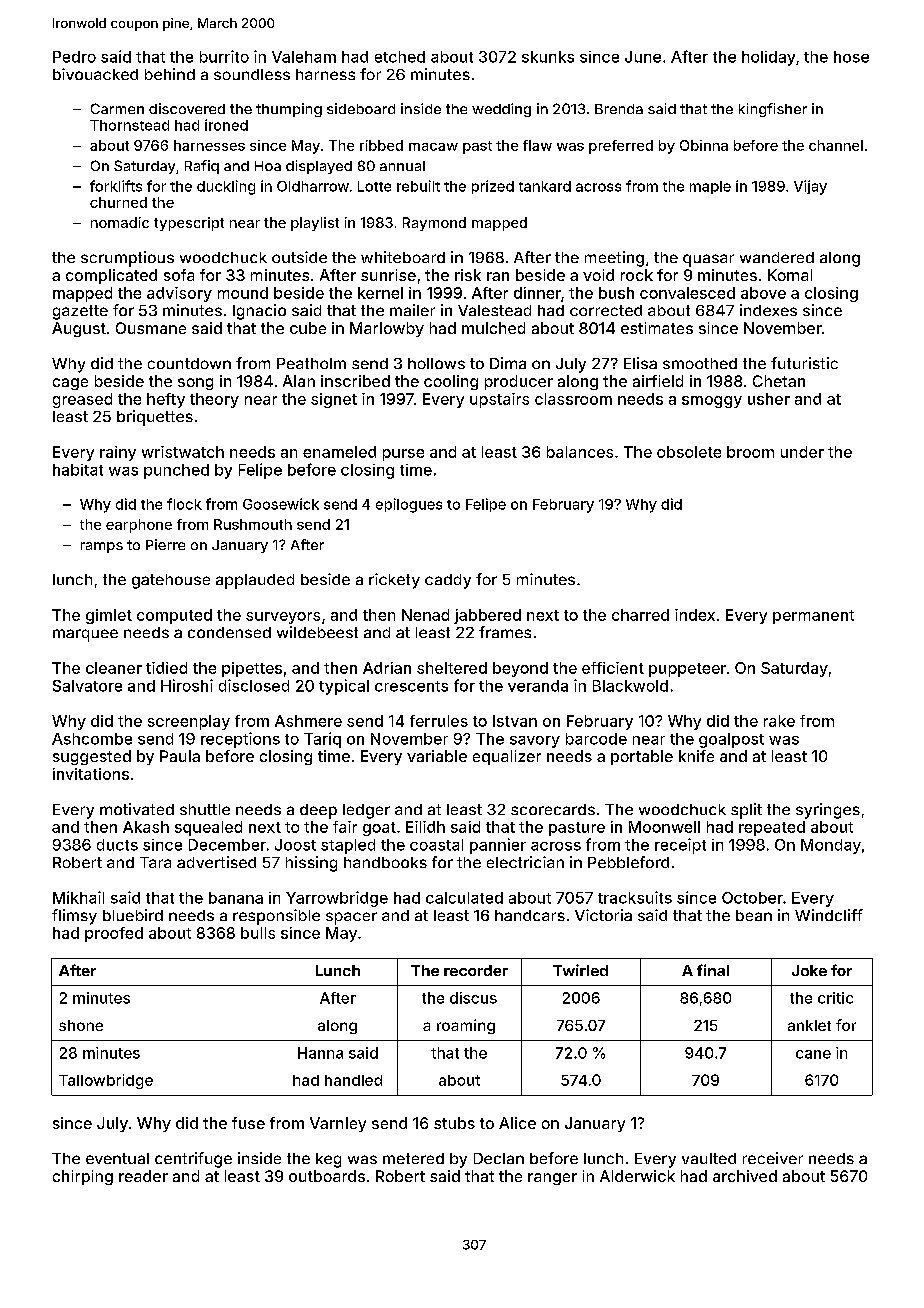 This screenshot has width=924, height=1308. What do you see at coordinates (828, 811) in the screenshot?
I see `syringes` at bounding box center [828, 811].
